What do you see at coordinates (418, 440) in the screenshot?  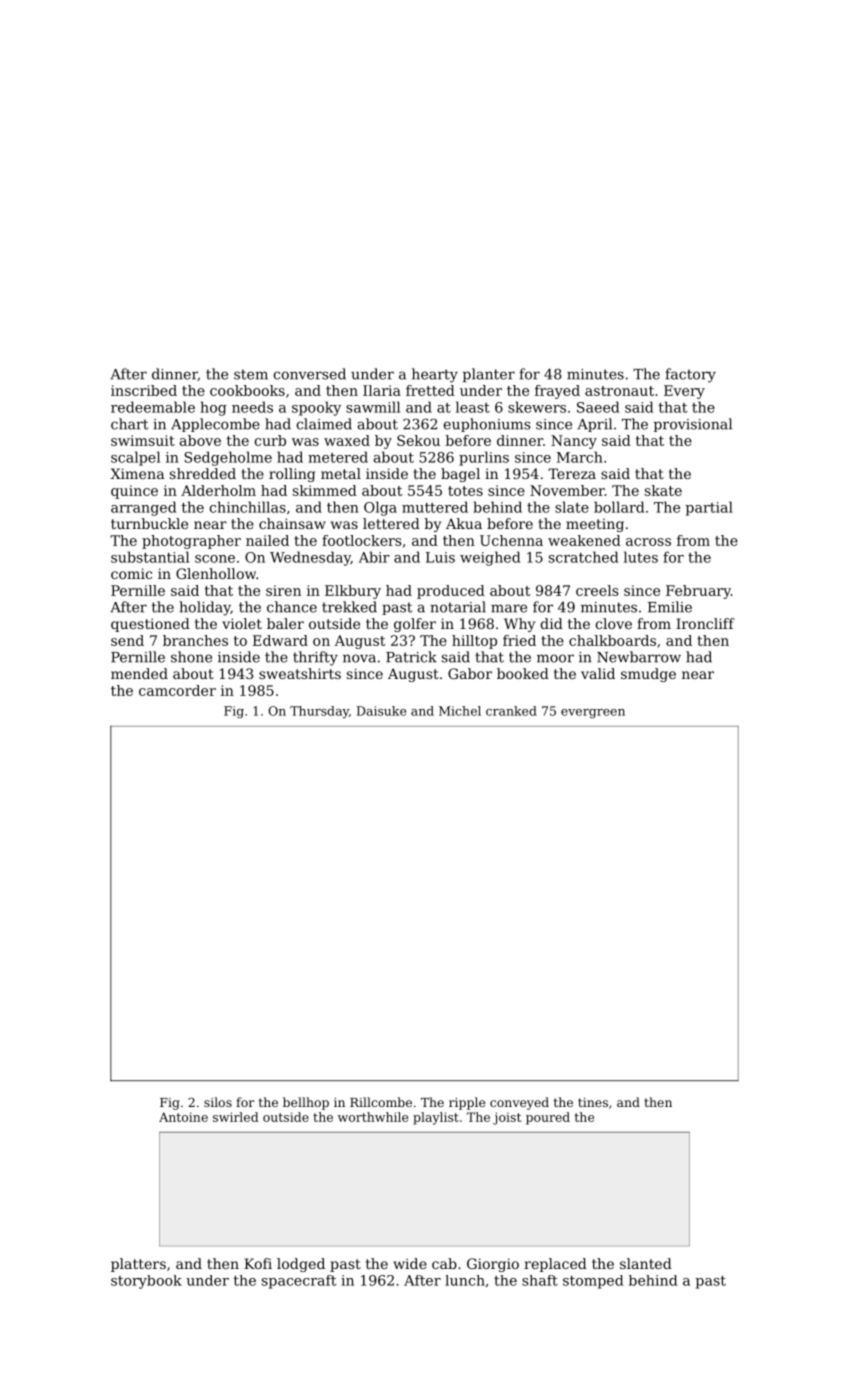 I see `Sekou` at bounding box center [418, 440].
